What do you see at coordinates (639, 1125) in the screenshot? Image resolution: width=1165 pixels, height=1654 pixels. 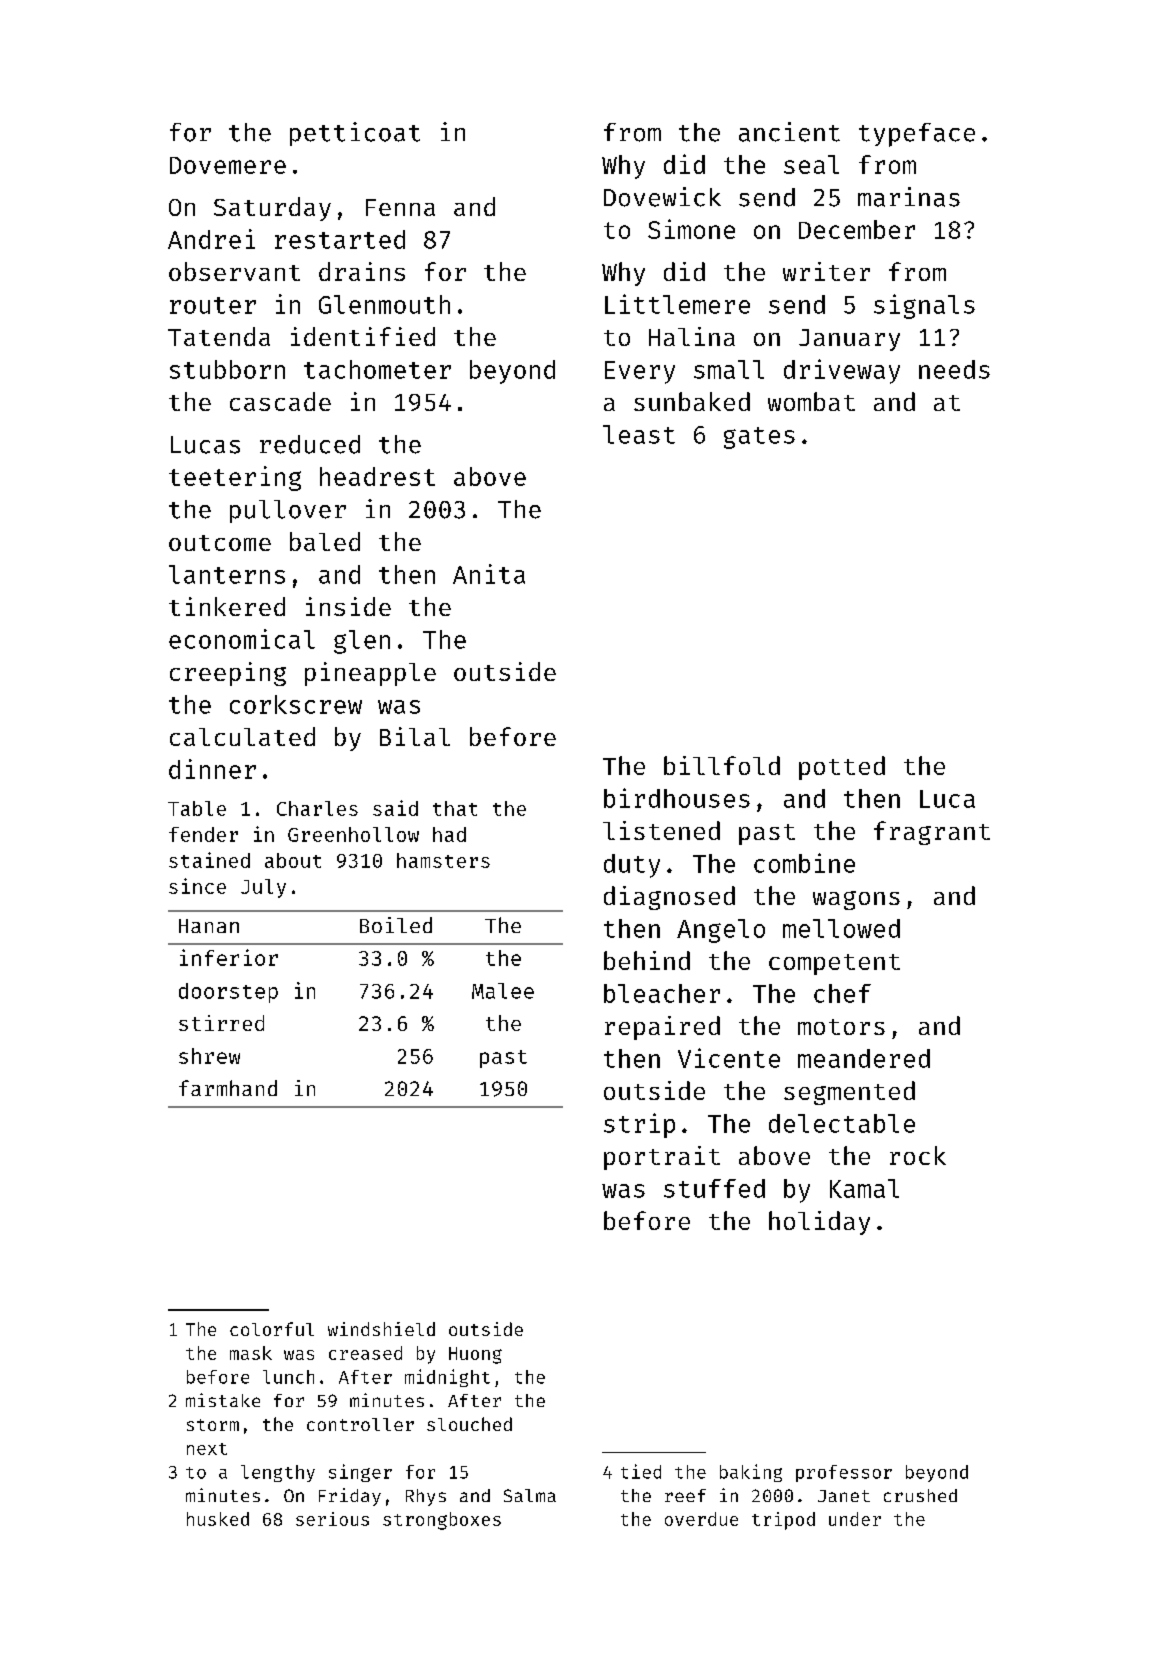 I see `strip` at bounding box center [639, 1125].
